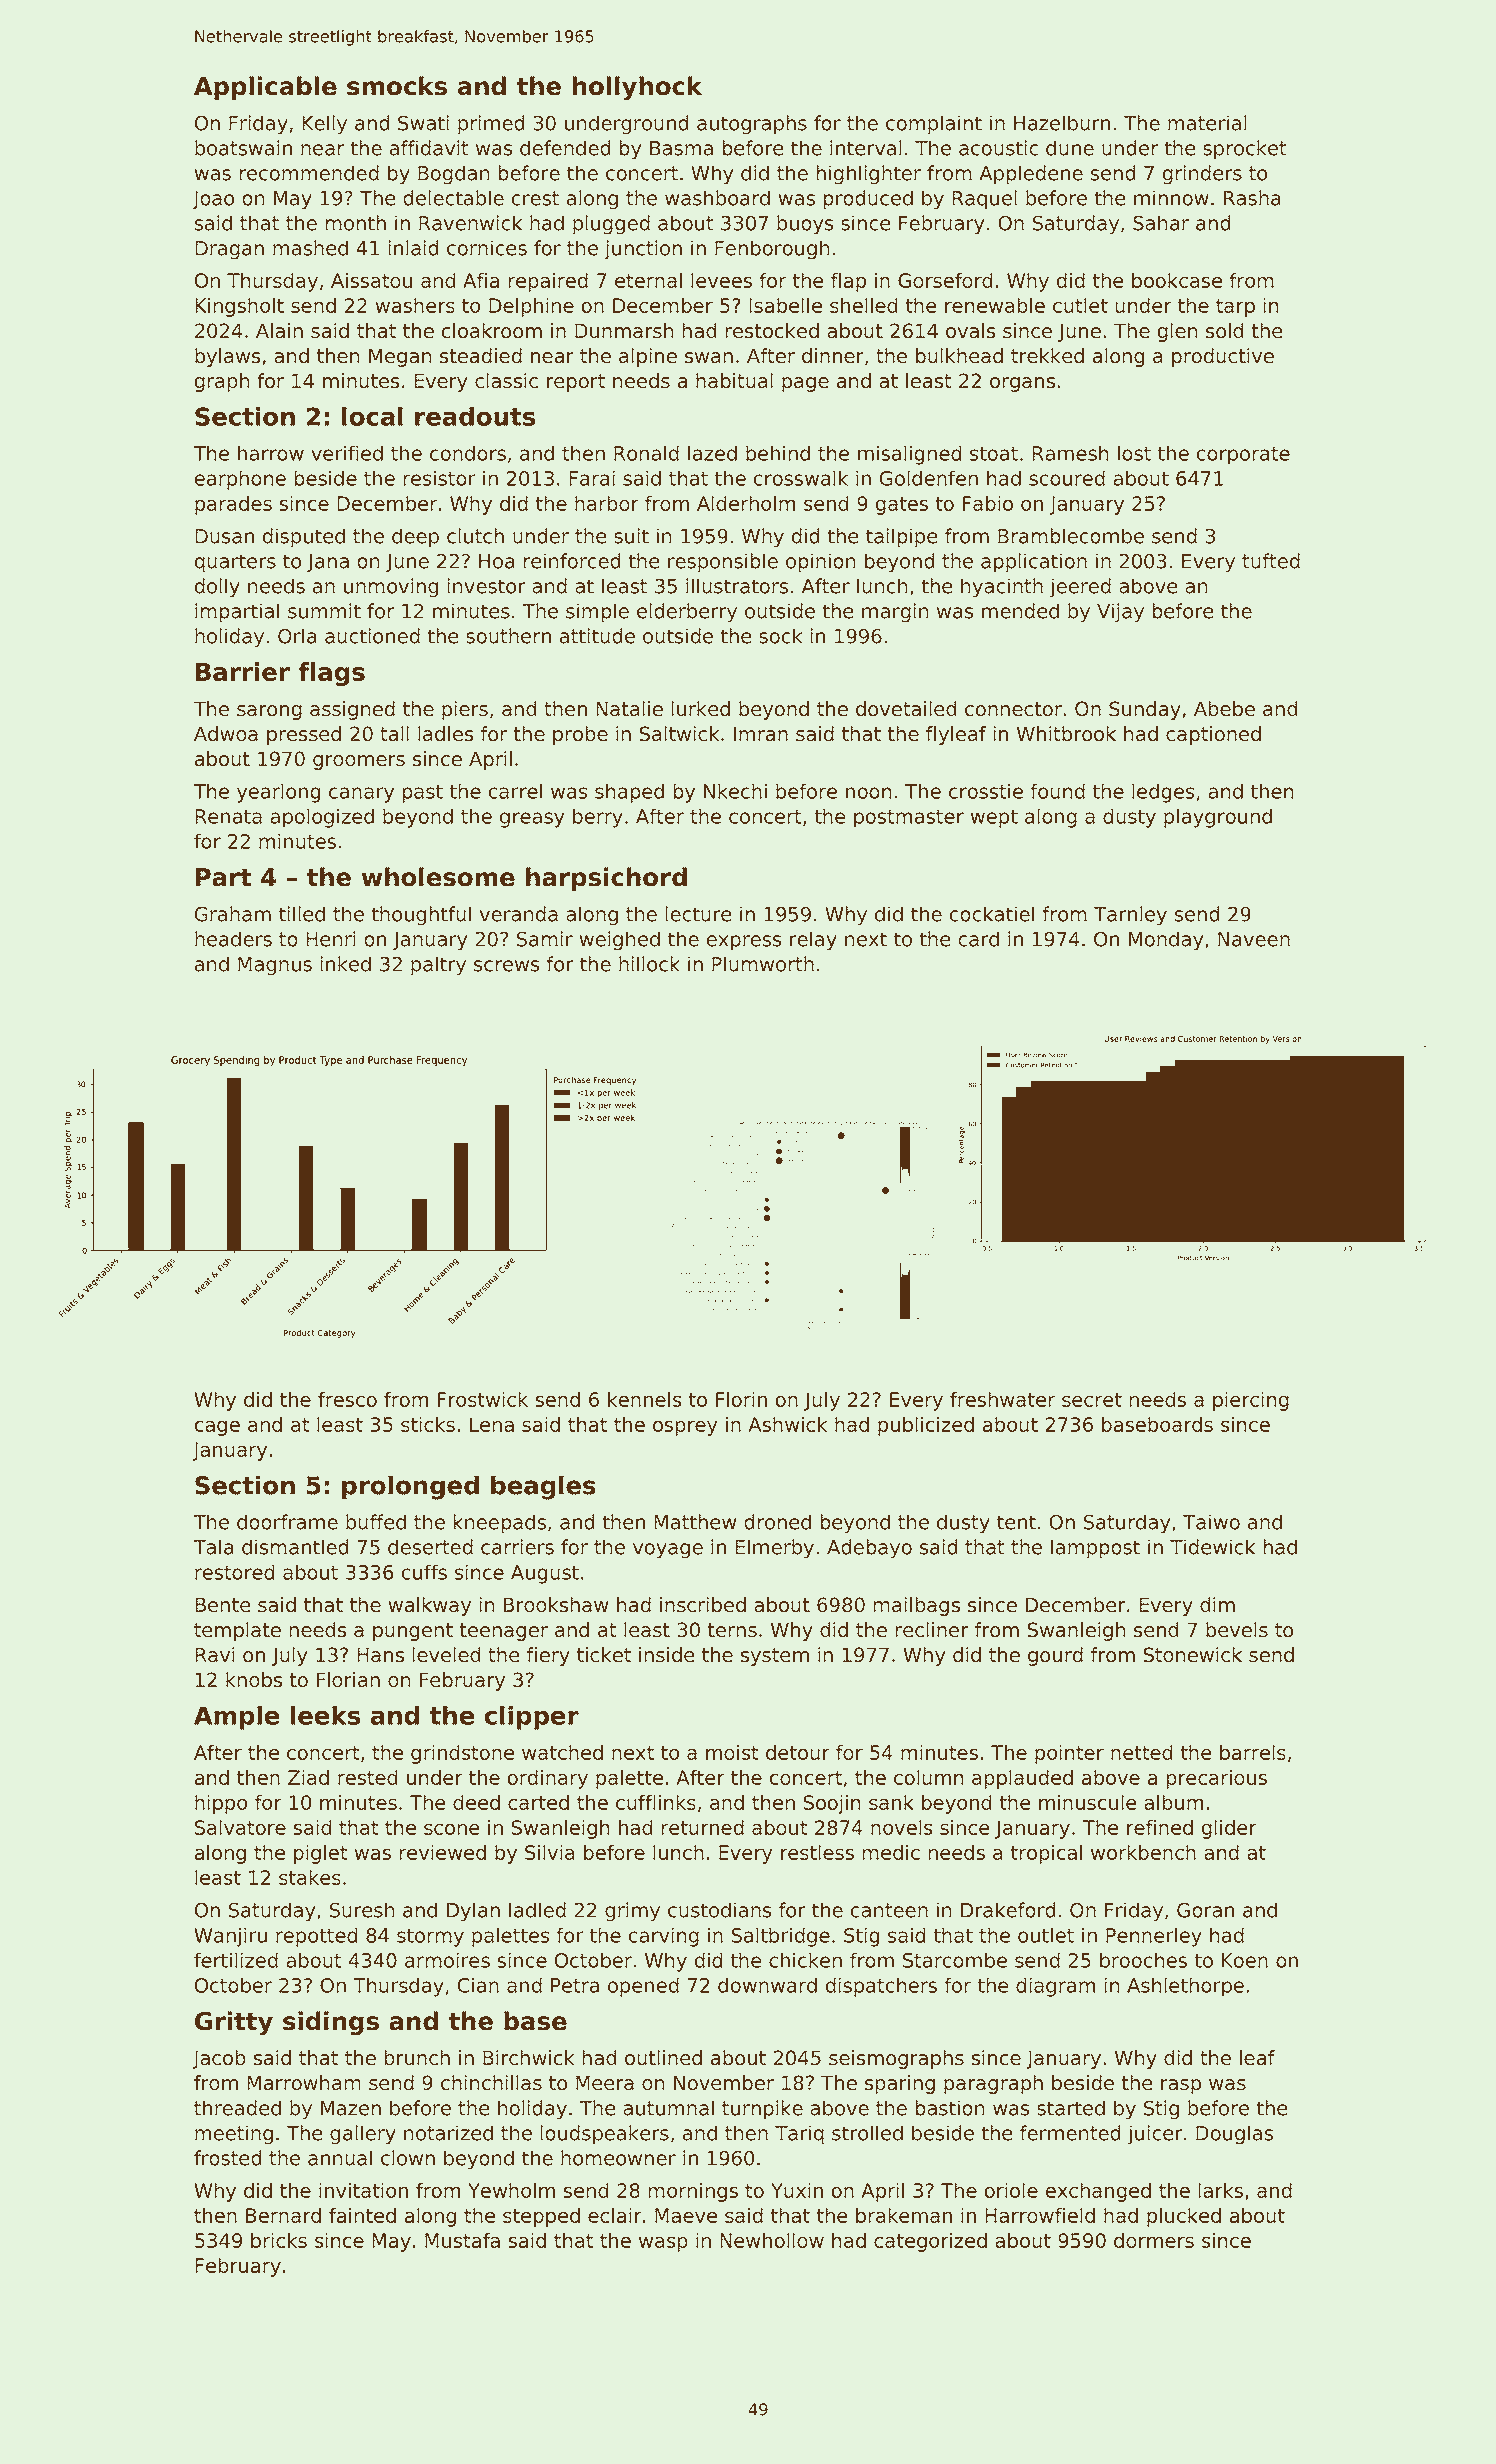 The height and width of the screenshot is (2464, 1496). I want to click on bricks, so click(279, 2240).
